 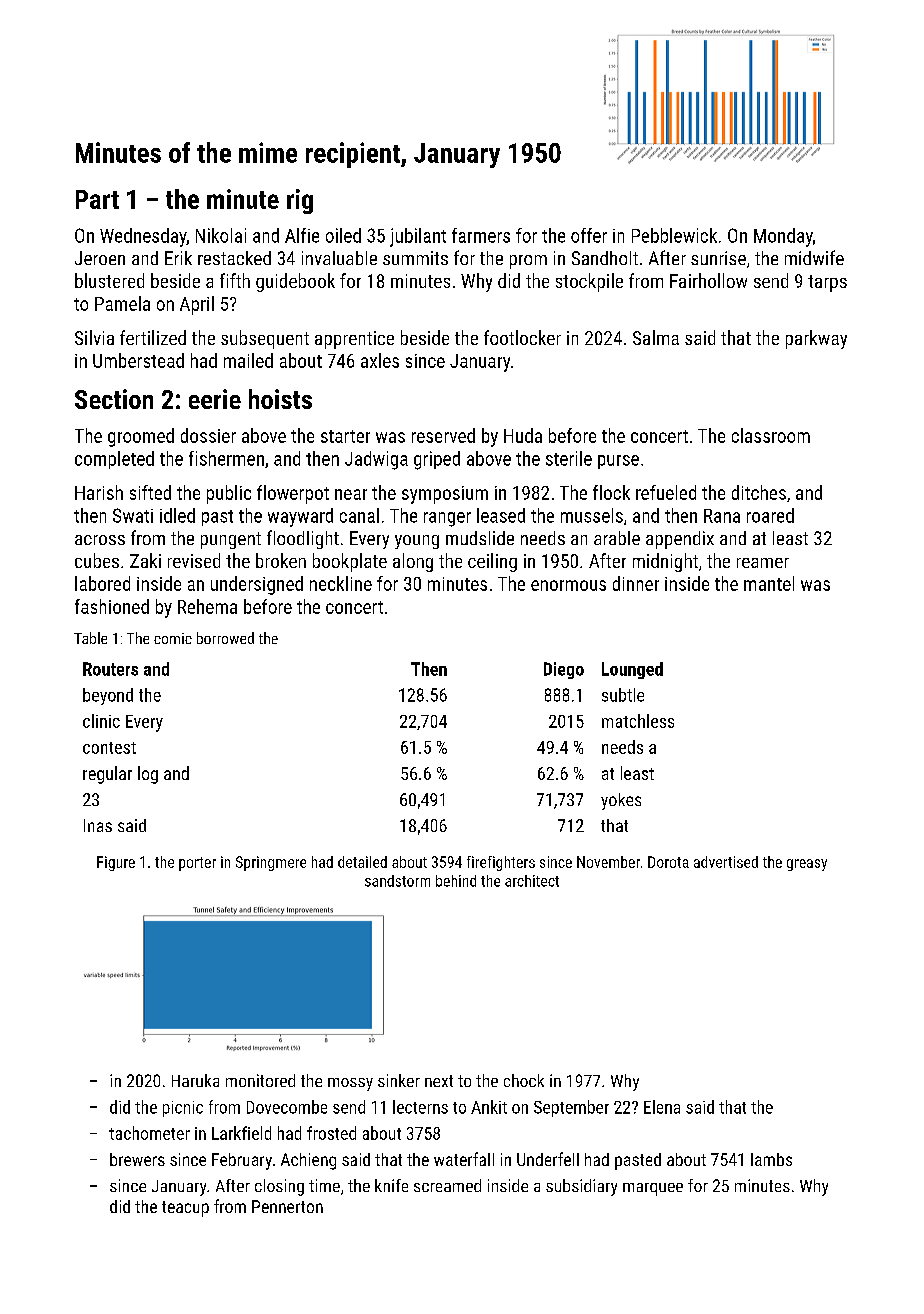 I want to click on jubilant, so click(x=418, y=237).
